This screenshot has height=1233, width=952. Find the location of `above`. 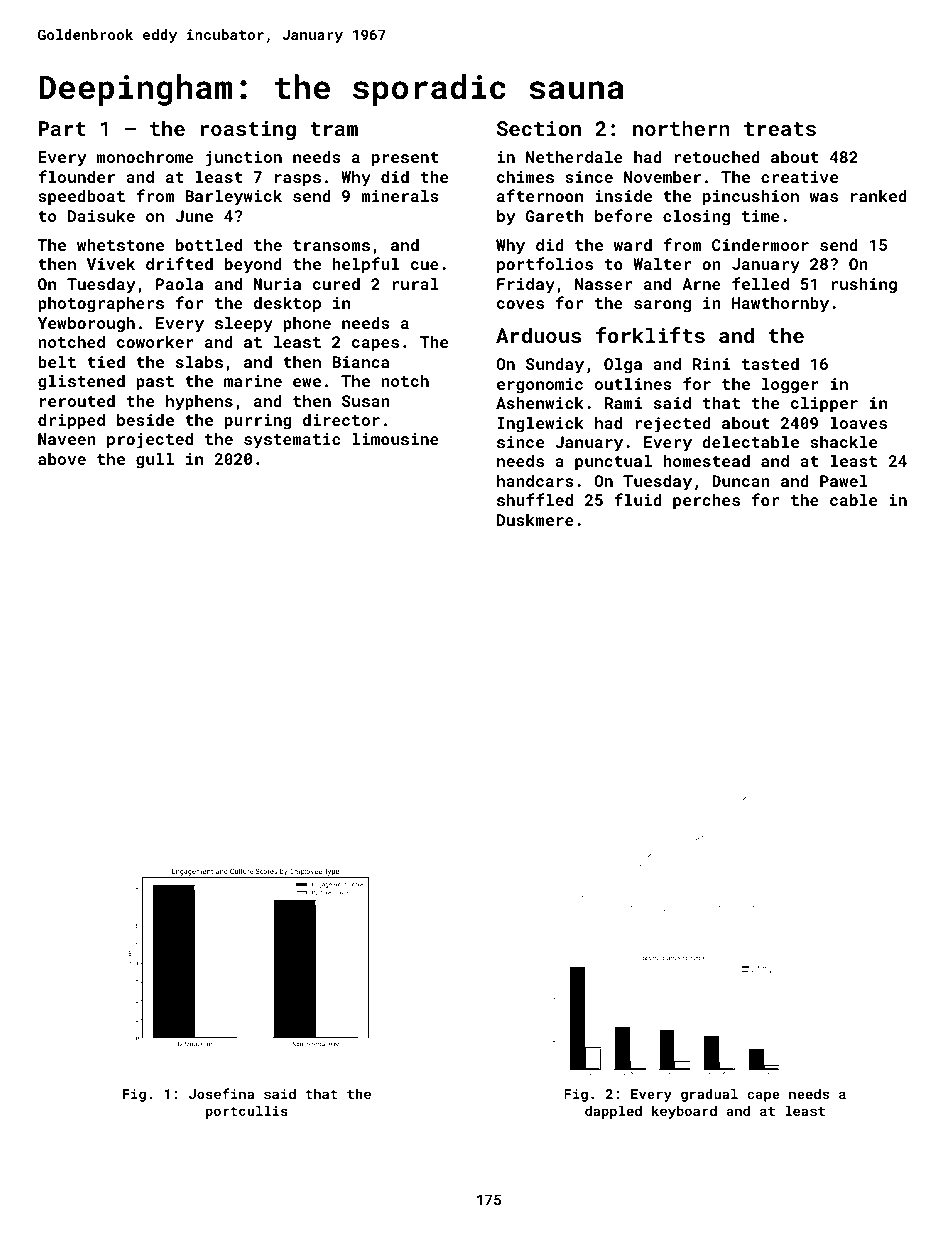

above is located at coordinates (62, 458).
